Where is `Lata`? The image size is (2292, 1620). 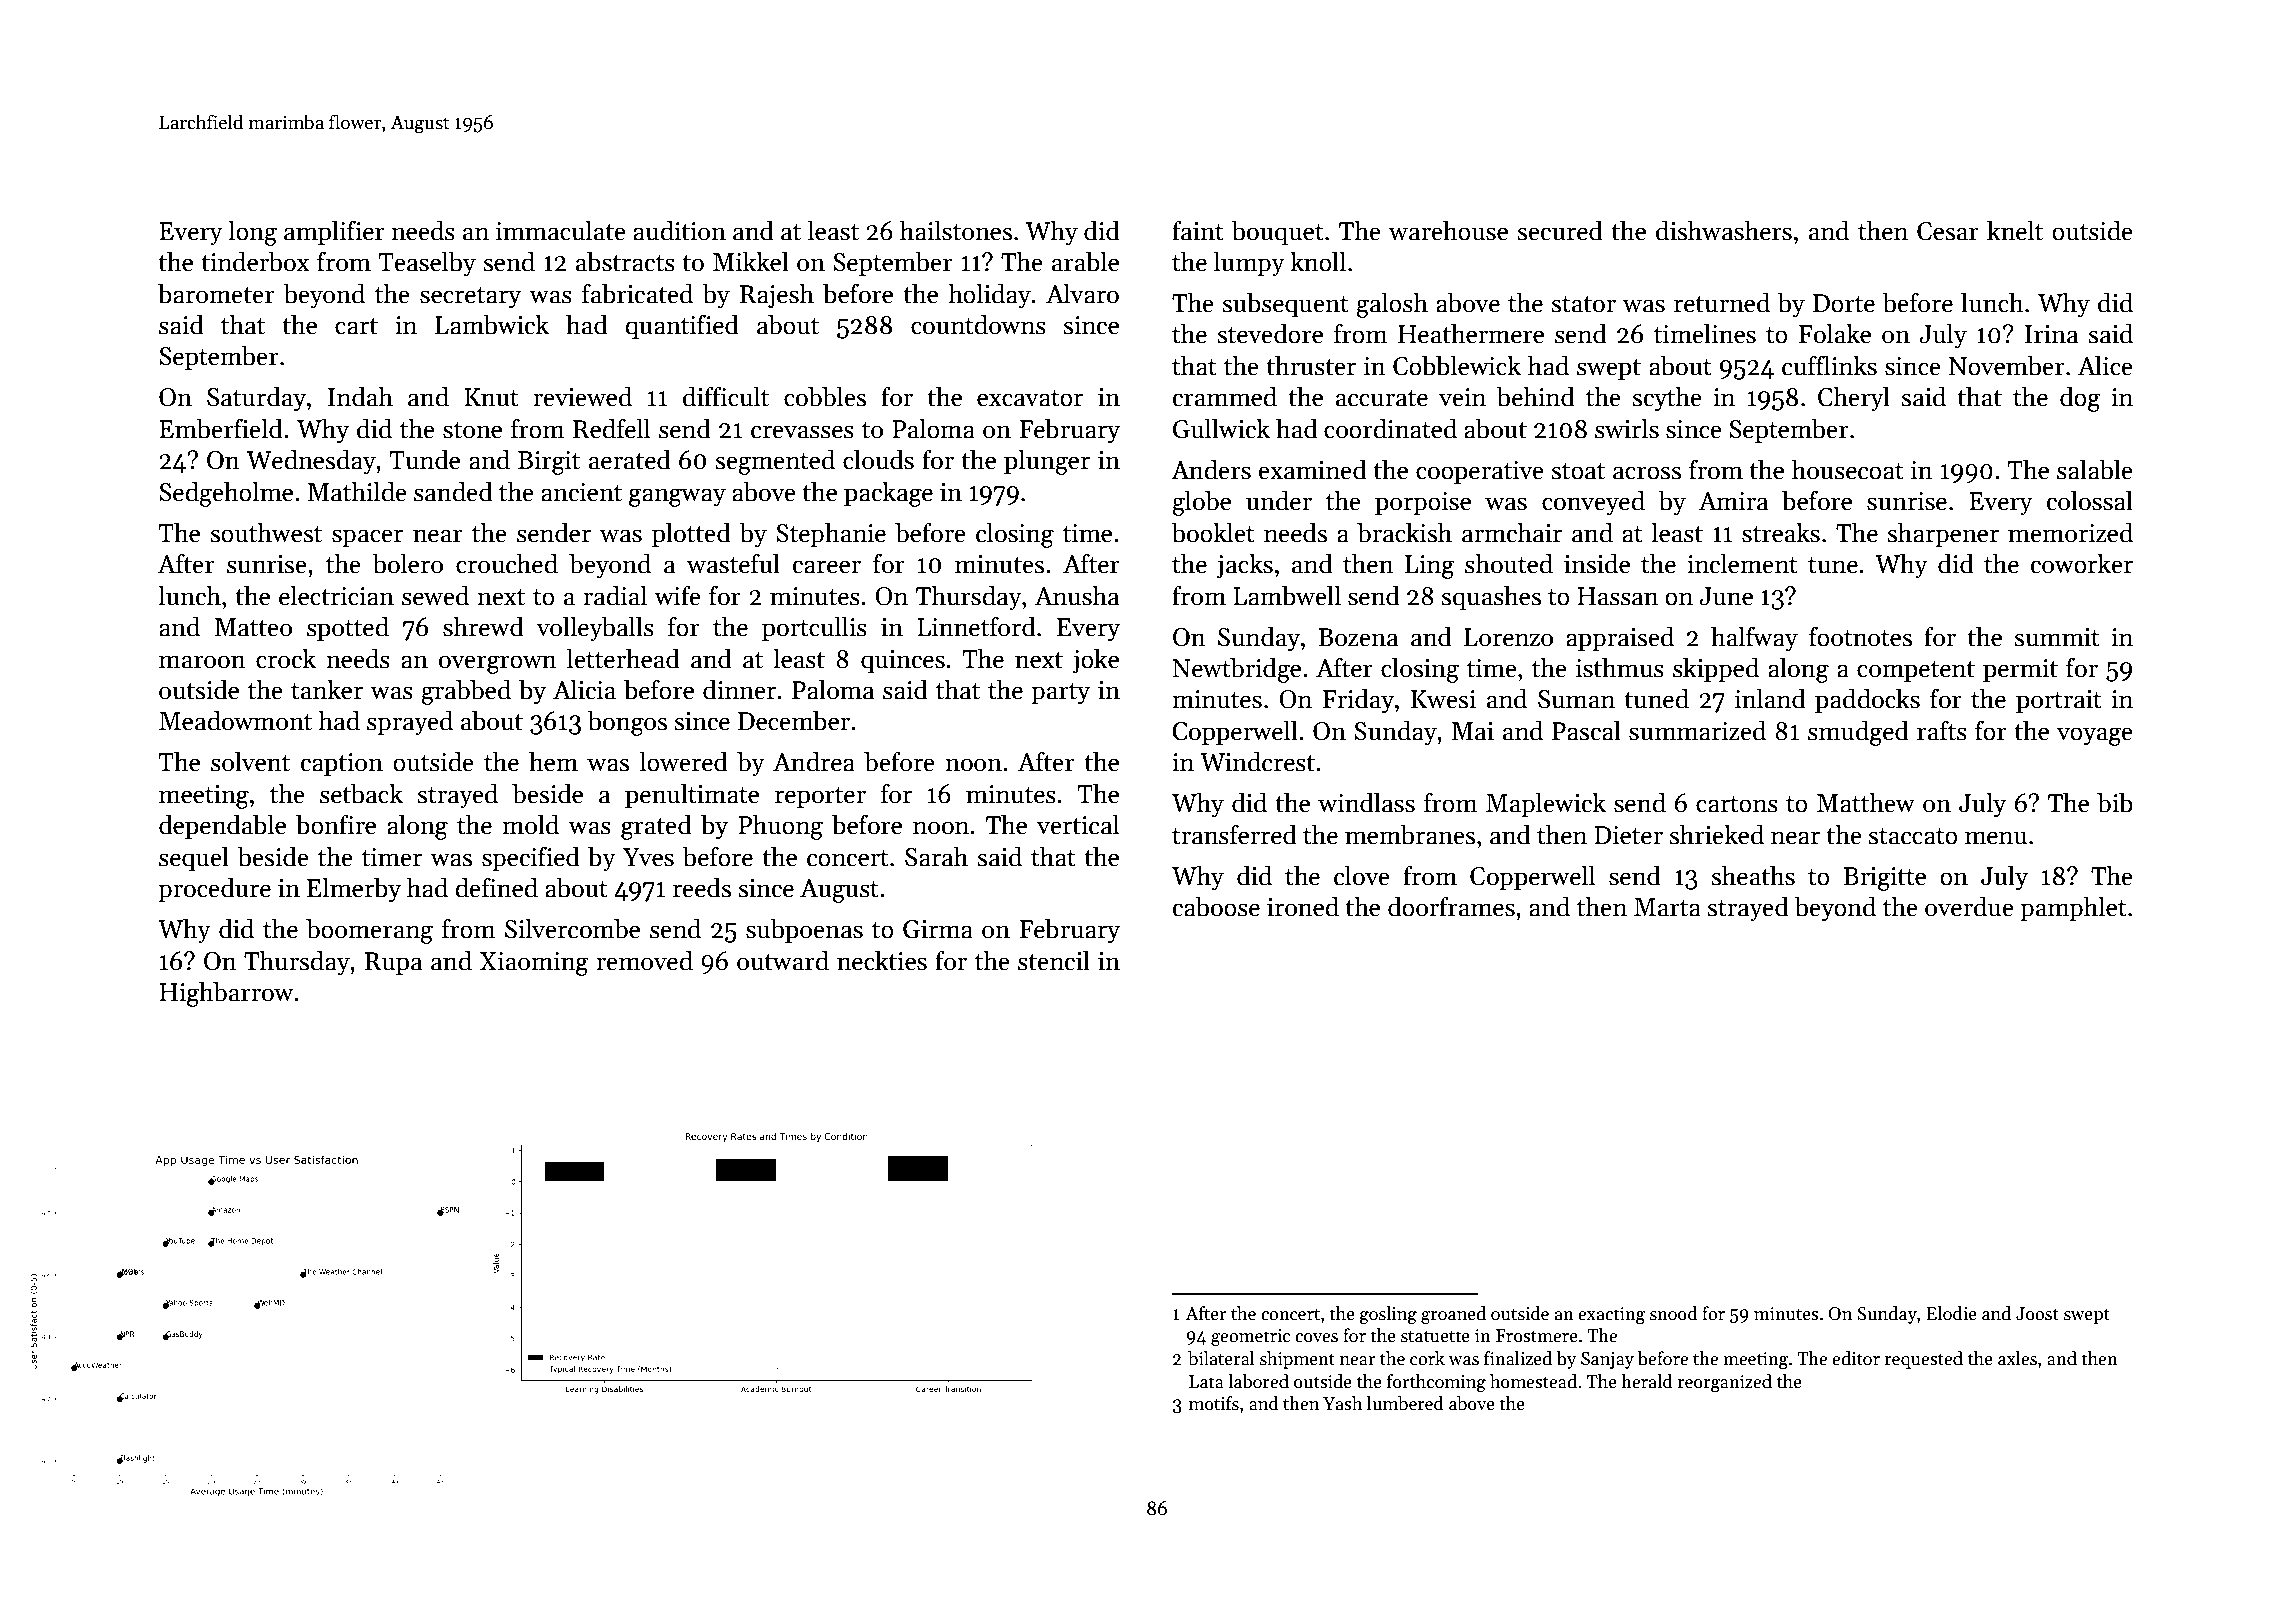
Lata is located at coordinates (1206, 1382).
